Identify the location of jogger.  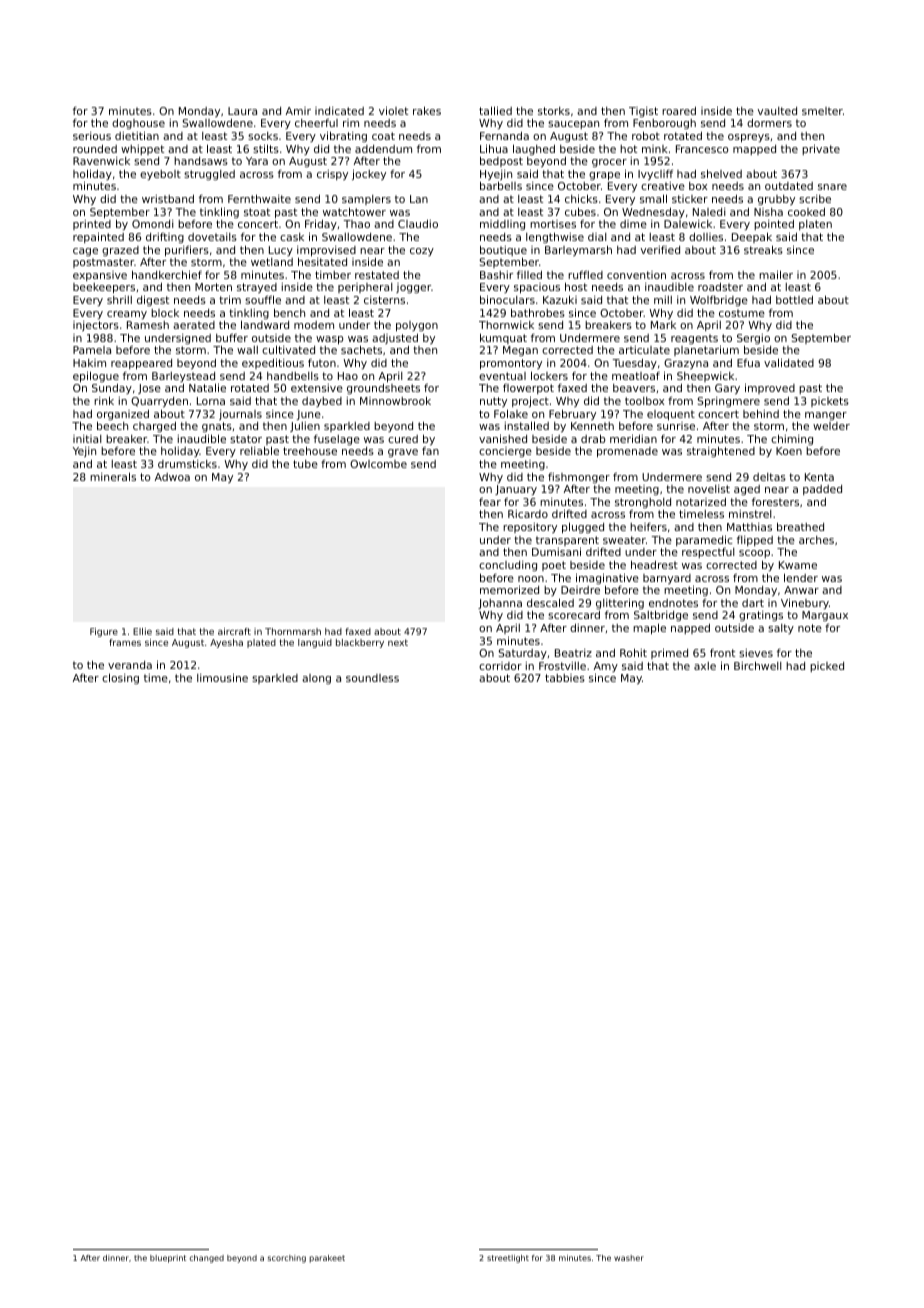
(413, 288).
